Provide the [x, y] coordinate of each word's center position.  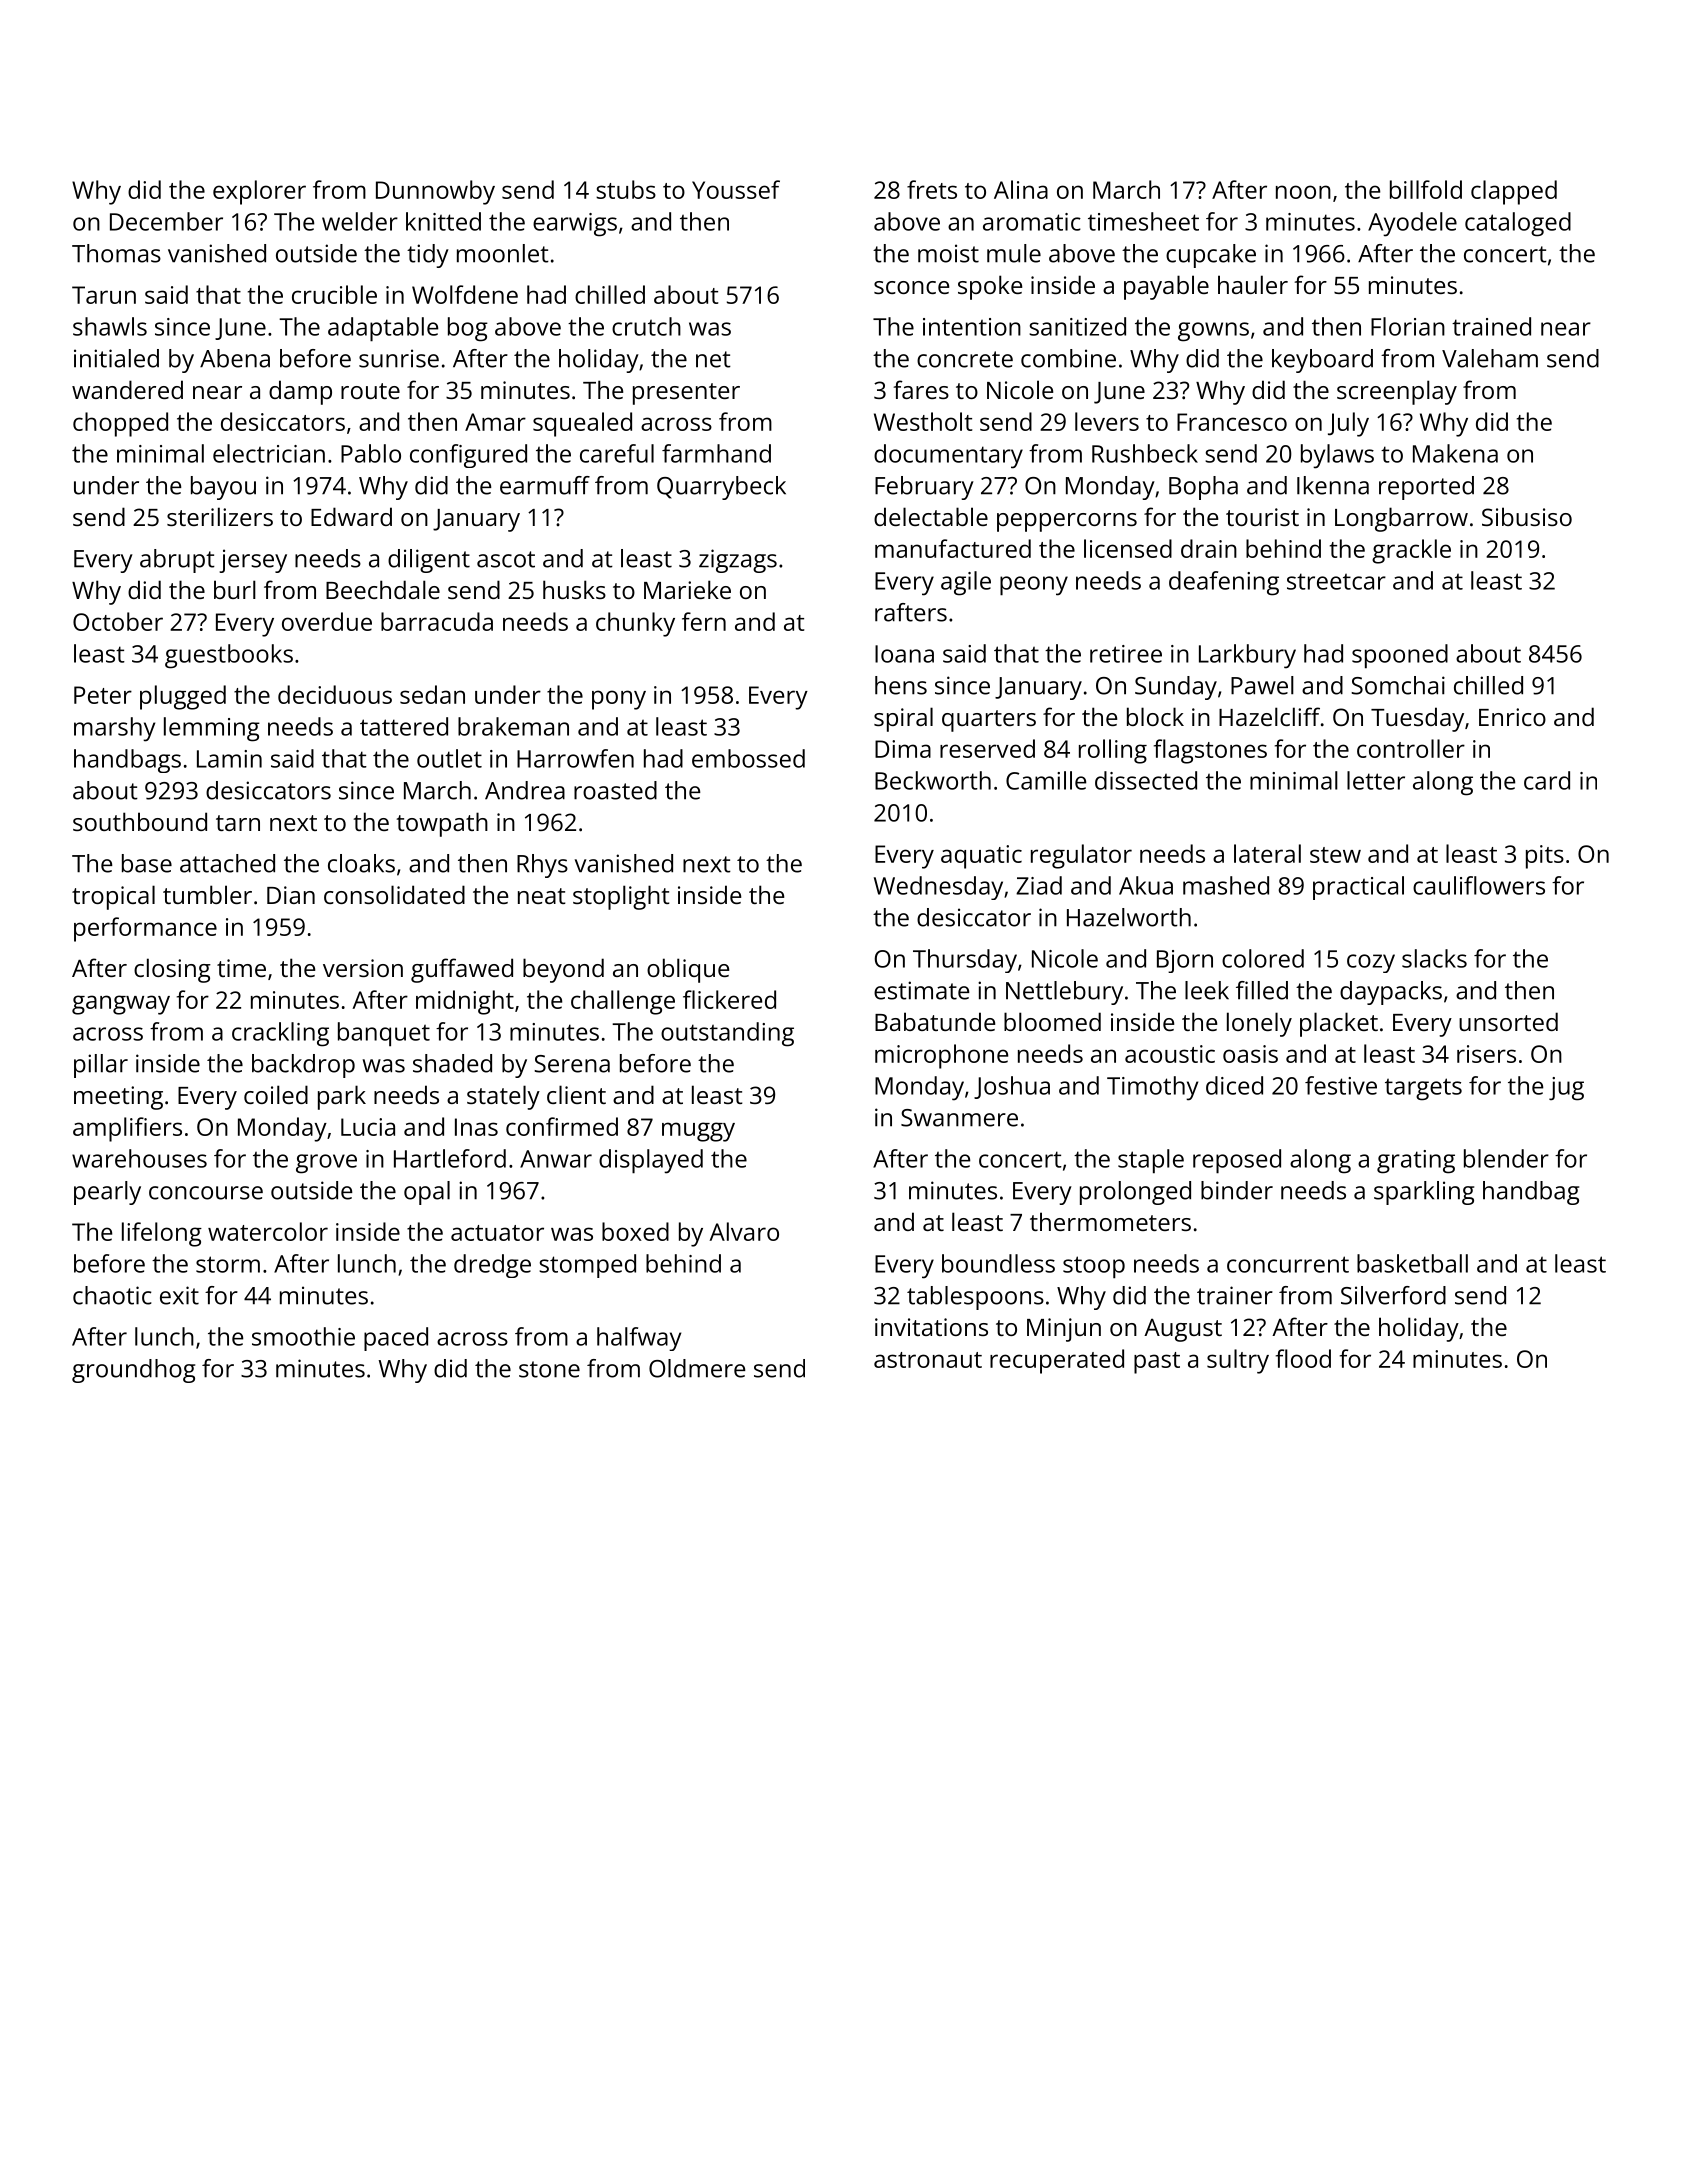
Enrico [1512, 717]
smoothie [303, 1336]
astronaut [928, 1360]
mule [1014, 253]
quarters [989, 721]
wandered [127, 389]
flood [1303, 1358]
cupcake [1211, 256]
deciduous [335, 694]
